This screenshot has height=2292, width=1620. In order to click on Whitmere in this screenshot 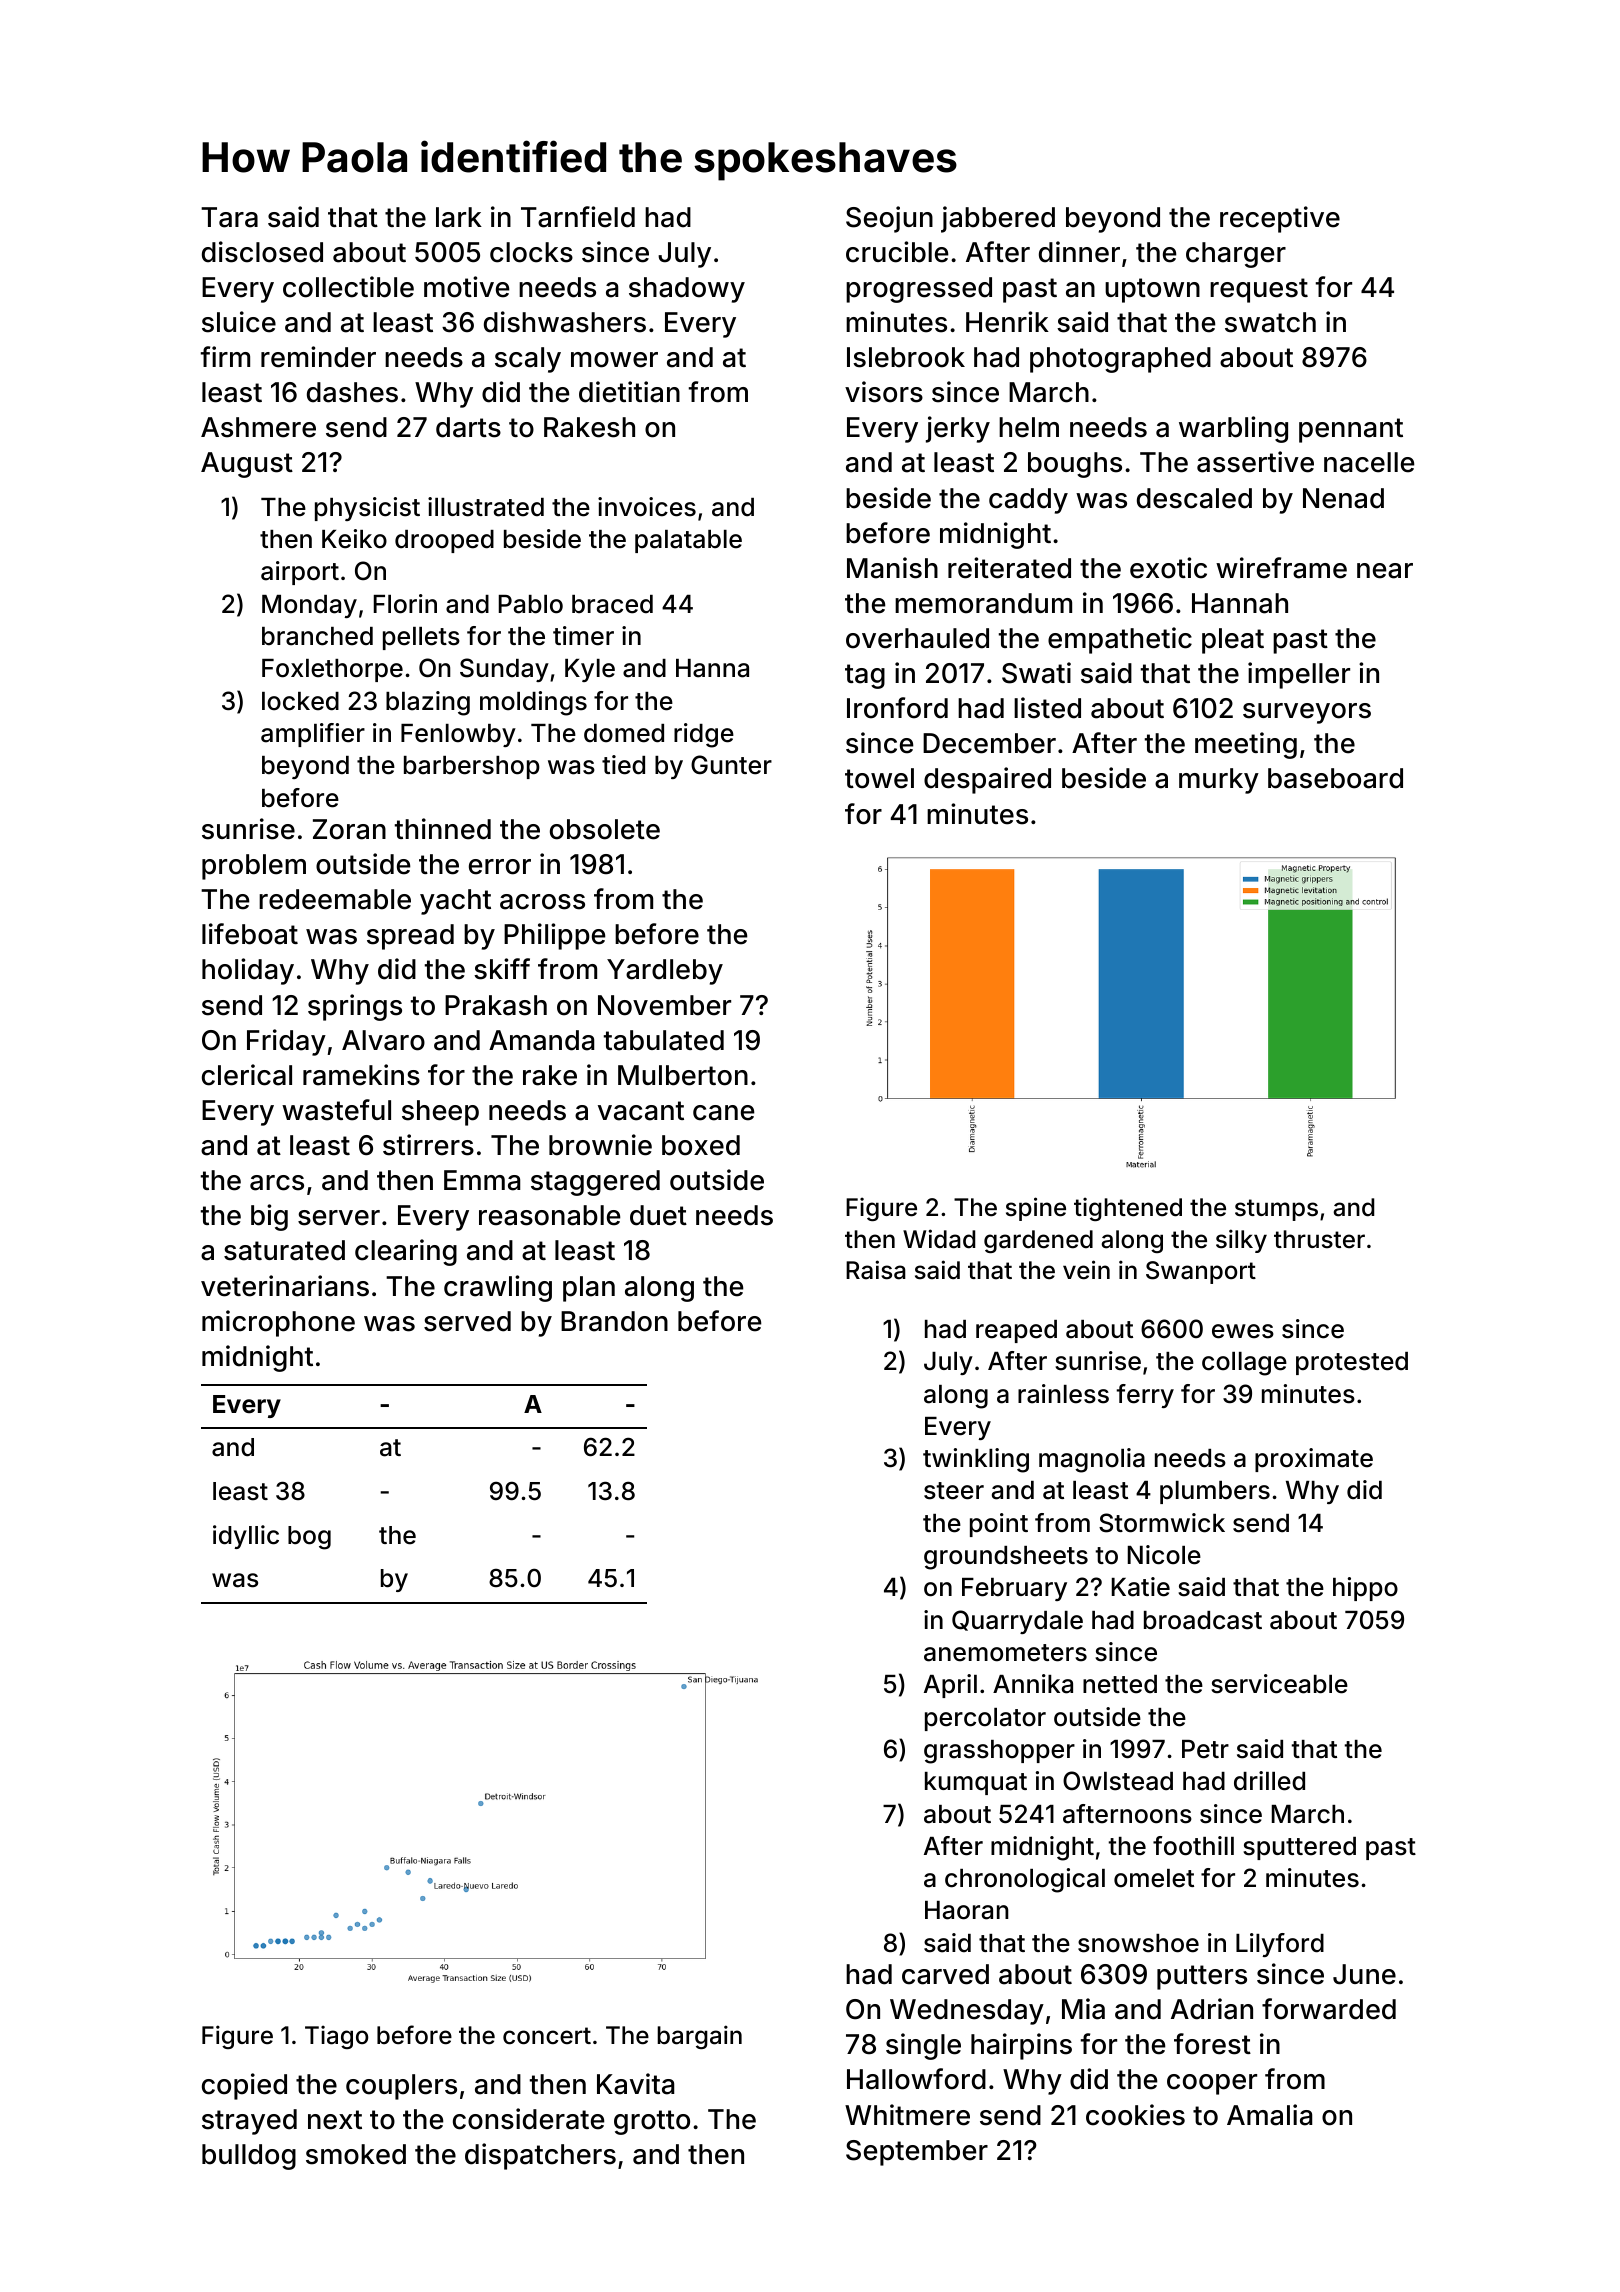, I will do `click(907, 2115)`.
